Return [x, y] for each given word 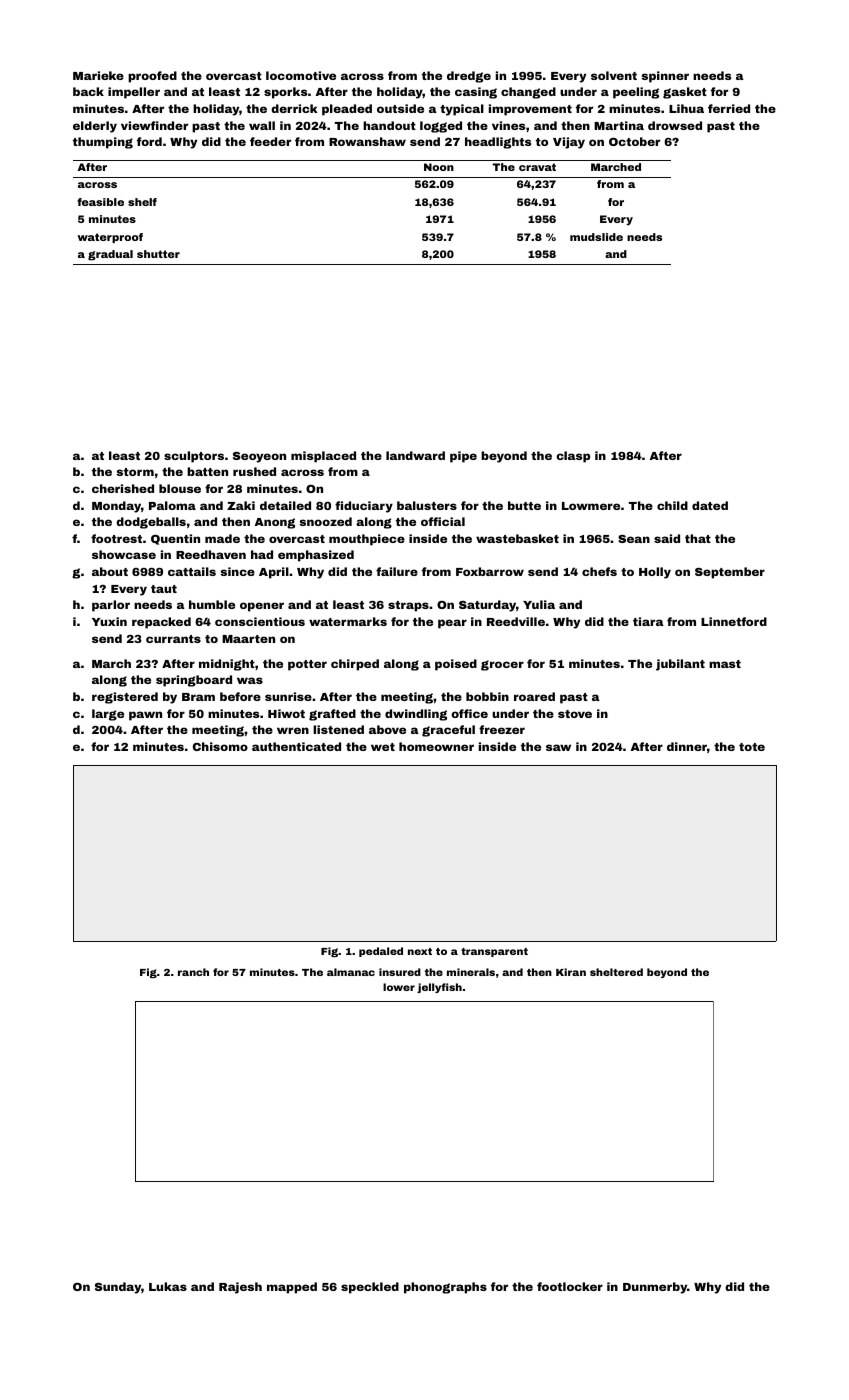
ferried [729, 108]
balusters [427, 505]
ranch [193, 972]
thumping [103, 143]
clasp [573, 457]
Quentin [175, 539]
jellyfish [439, 988]
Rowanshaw [367, 141]
